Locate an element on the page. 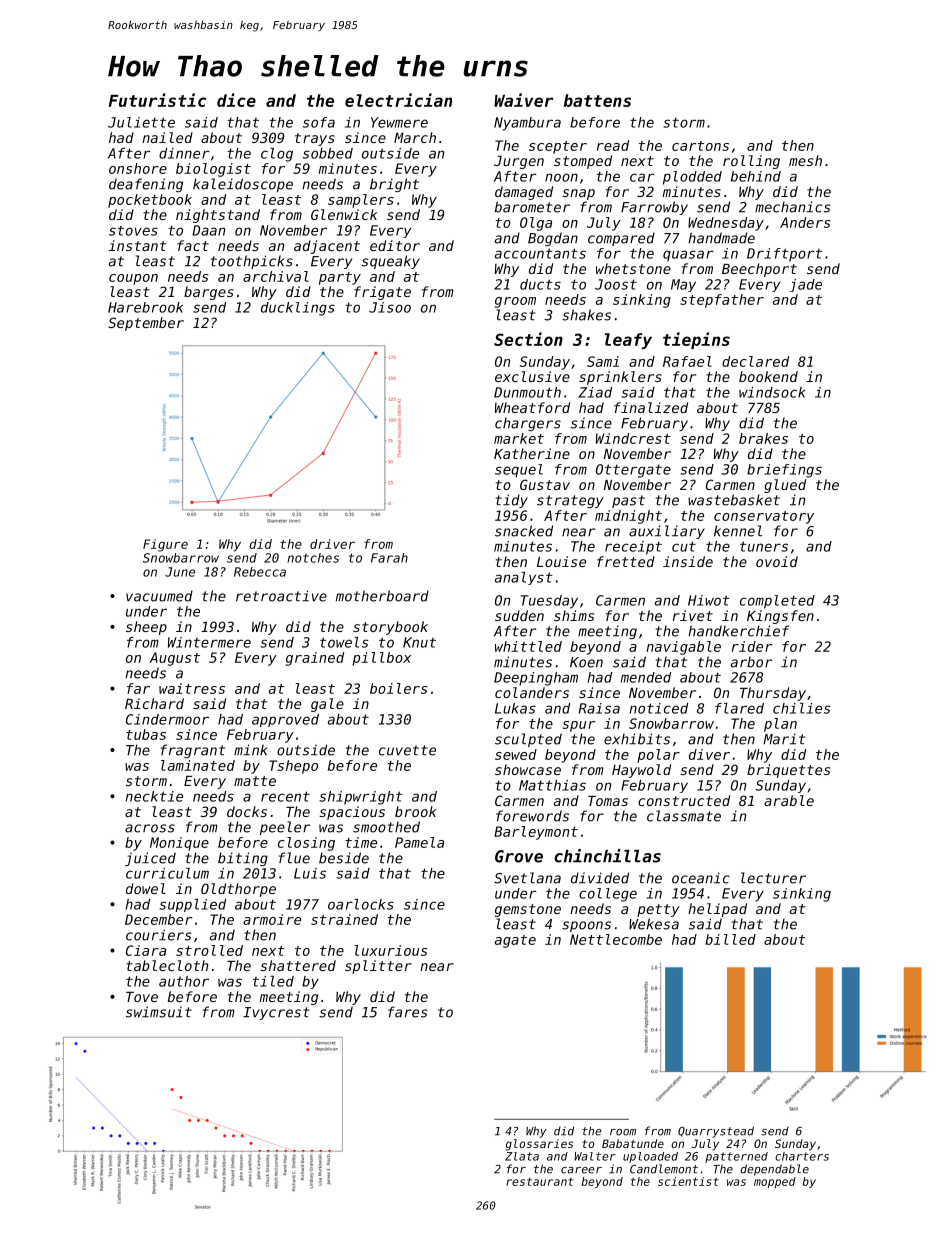  grained is located at coordinates (315, 659).
